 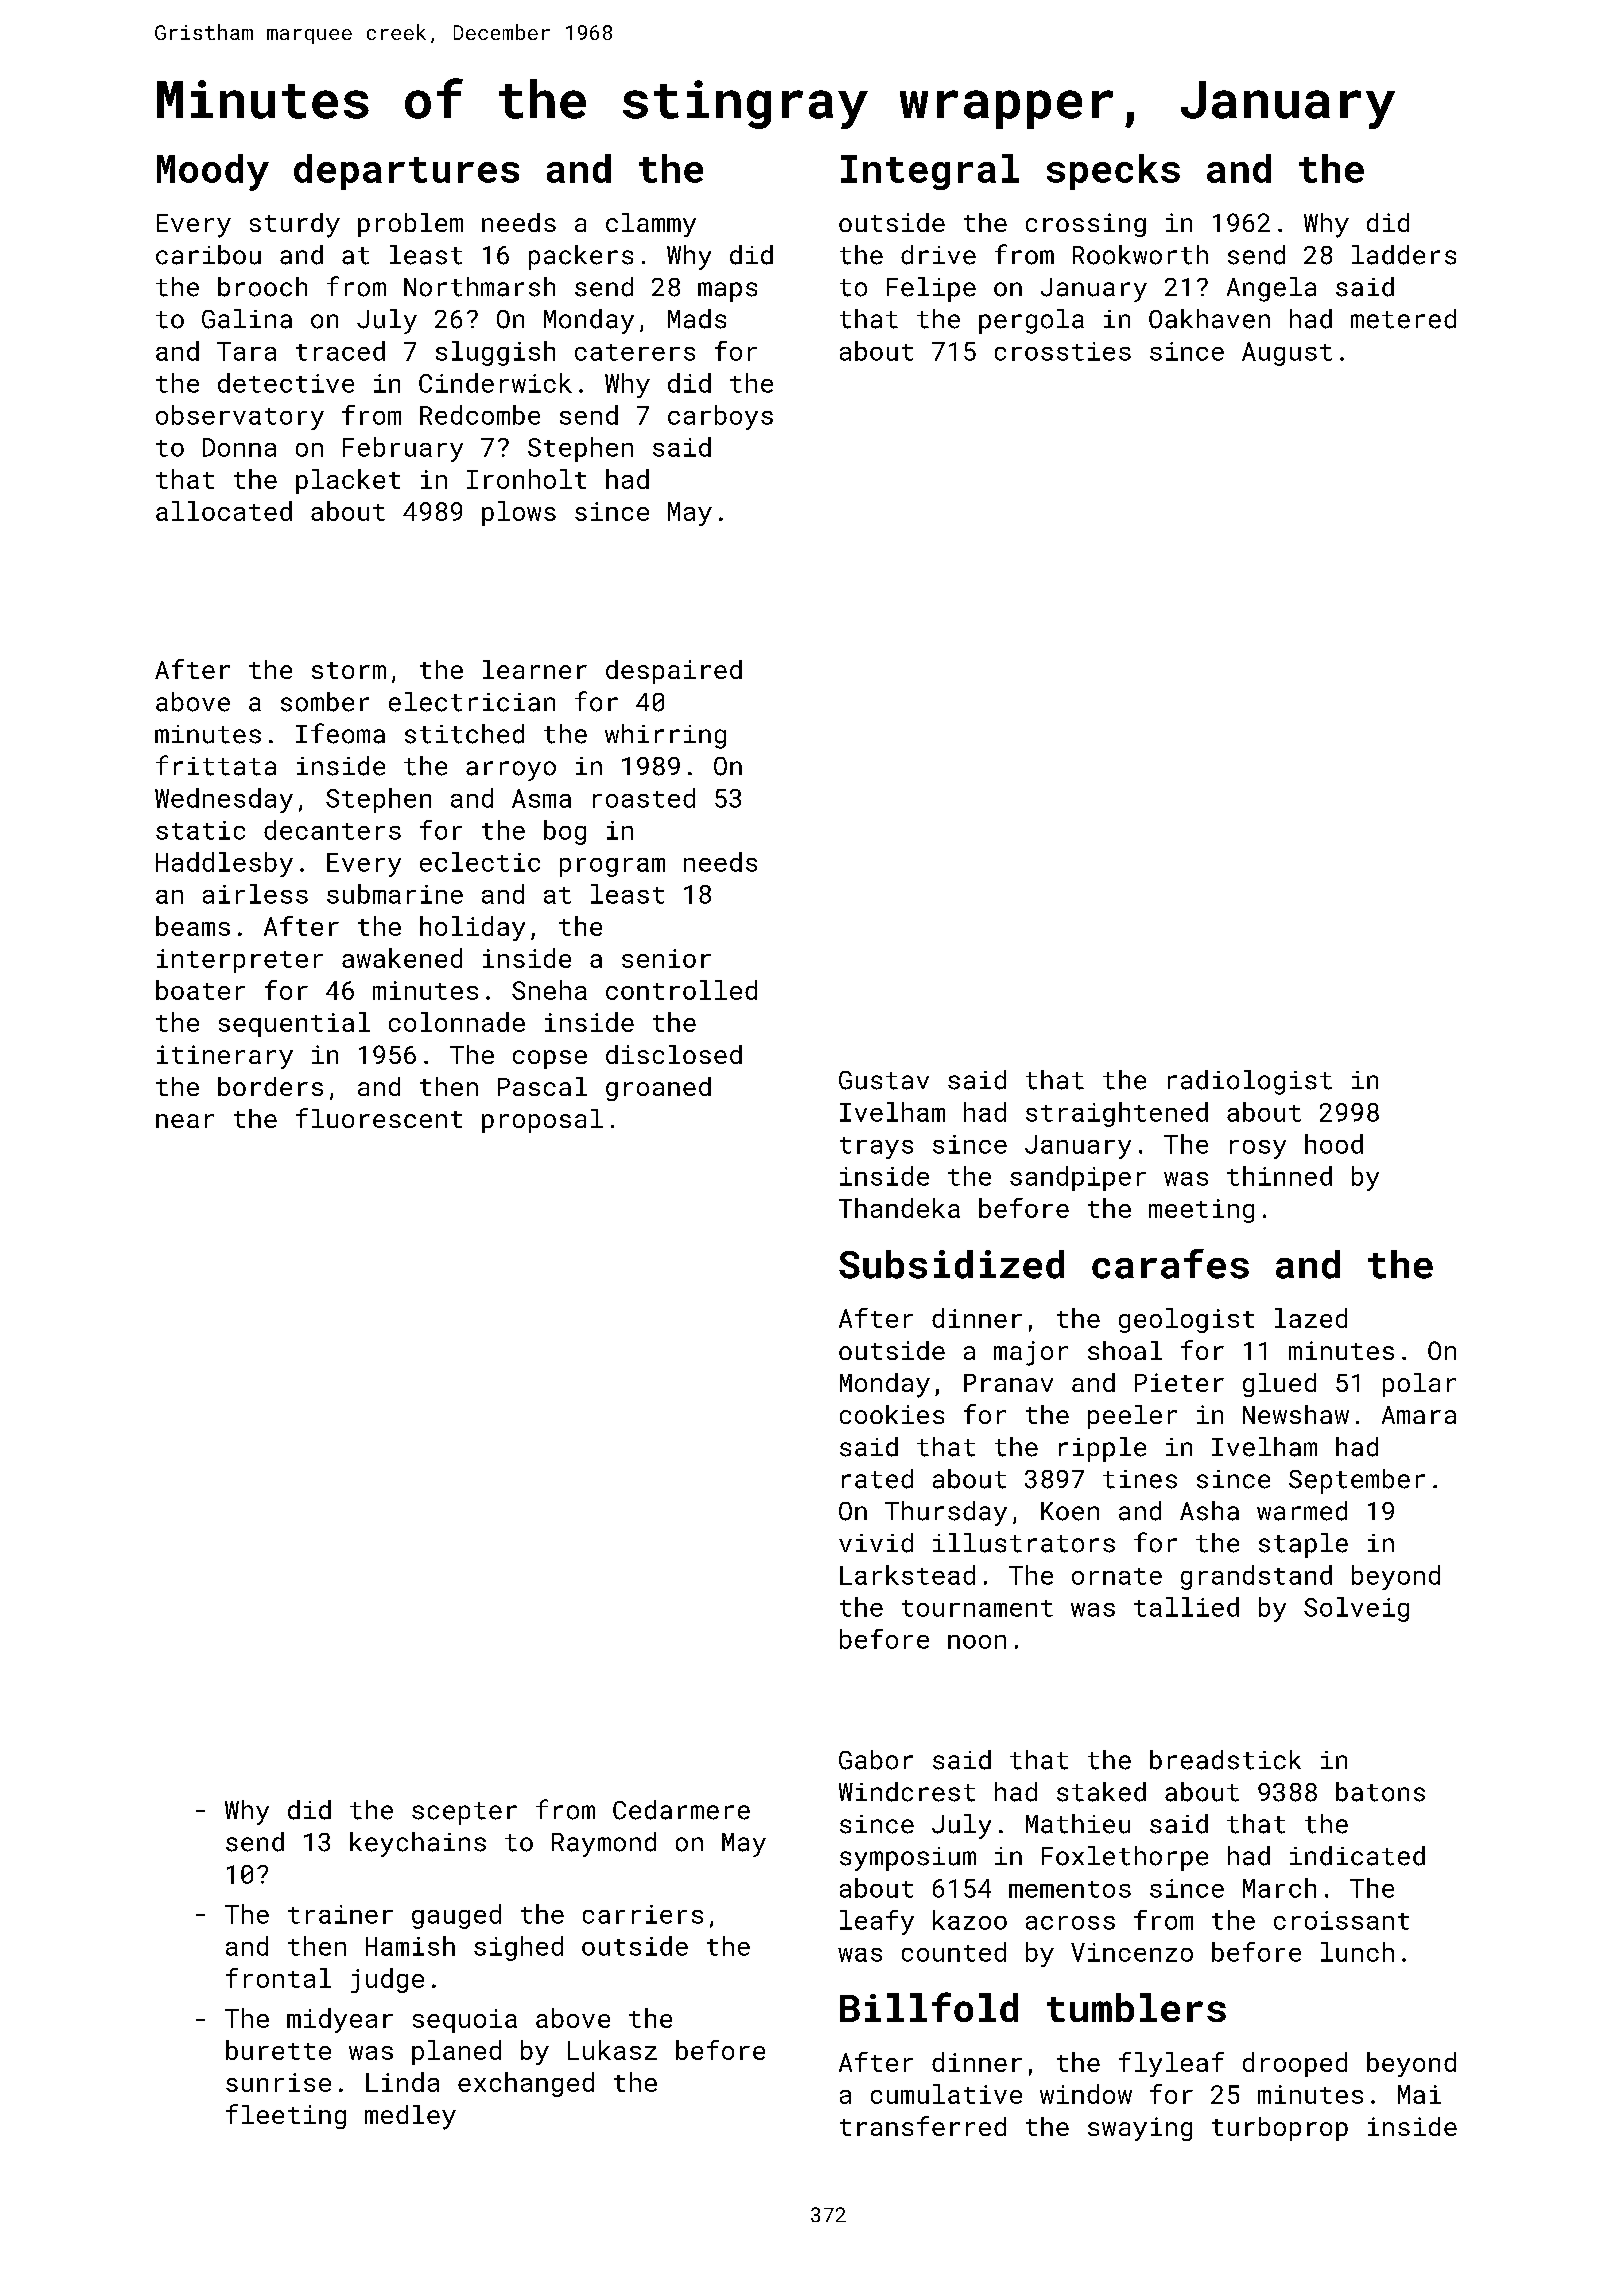 I want to click on Moody, so click(x=213, y=172).
